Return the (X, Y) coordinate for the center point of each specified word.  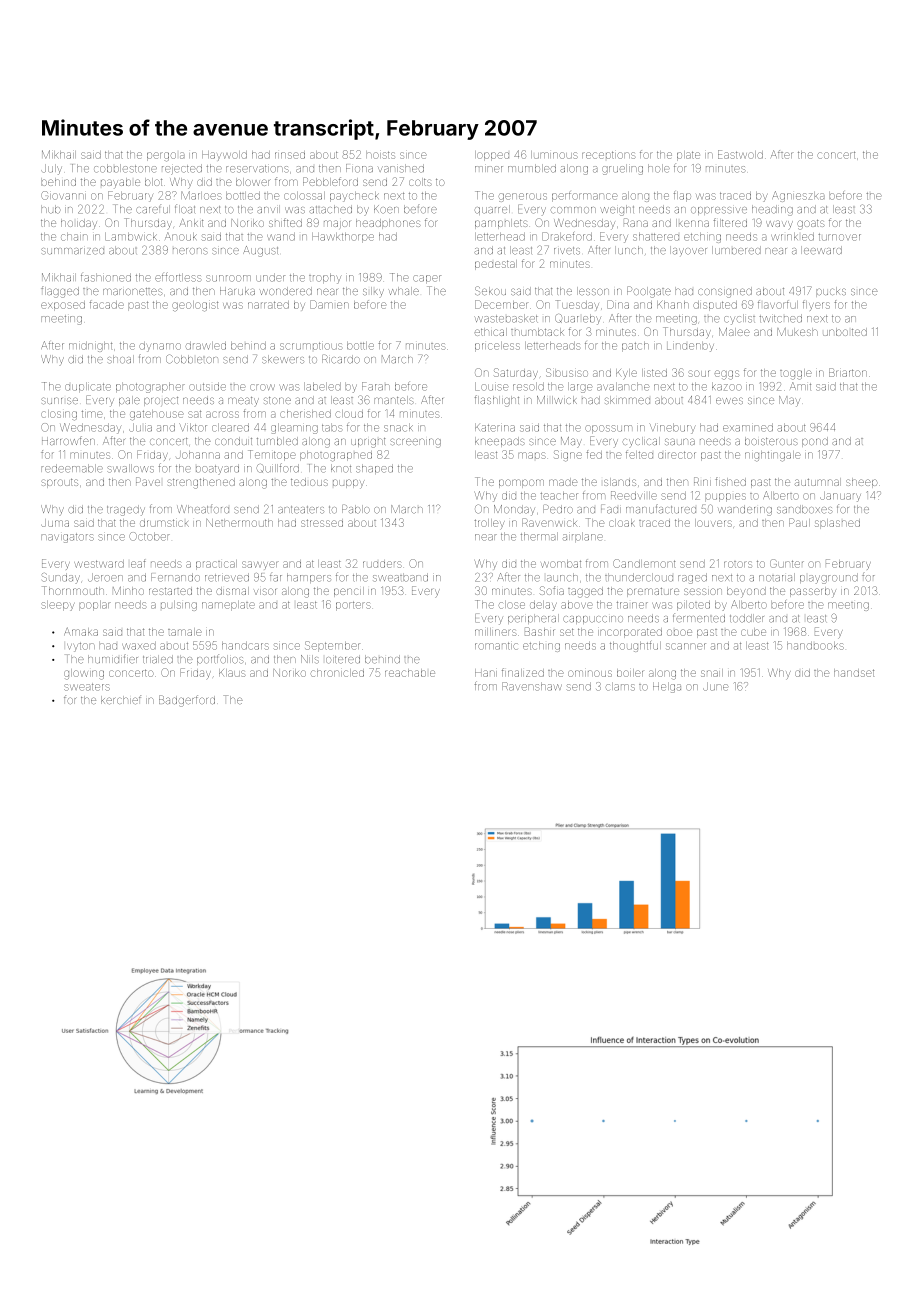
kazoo (727, 386)
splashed (837, 524)
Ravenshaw (532, 686)
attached (330, 209)
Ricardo (341, 359)
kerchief (121, 699)
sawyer (260, 565)
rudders (382, 564)
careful (153, 209)
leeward (821, 250)
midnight (90, 347)
